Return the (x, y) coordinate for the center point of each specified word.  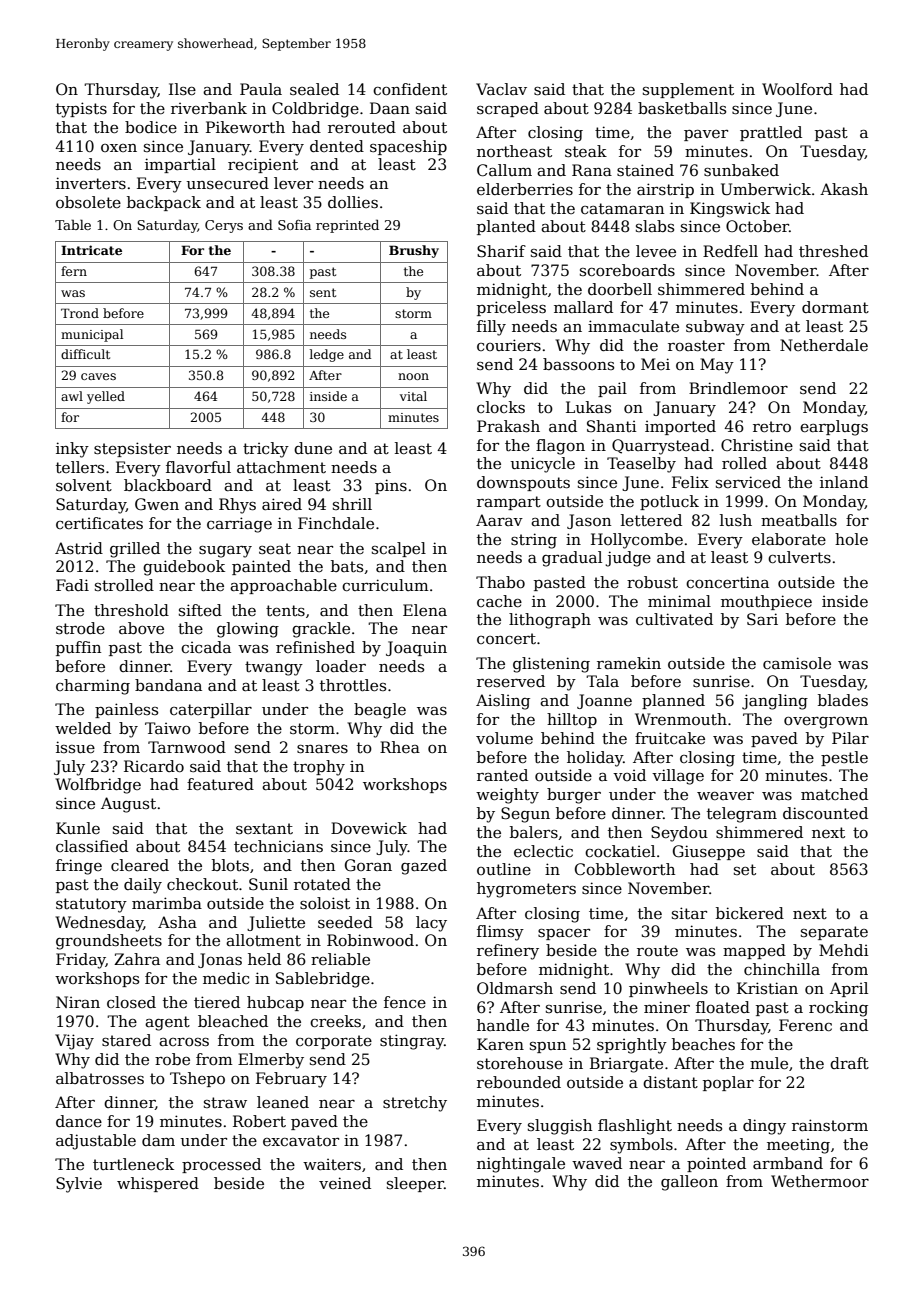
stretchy (415, 1104)
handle (503, 1025)
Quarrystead (661, 447)
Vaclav (501, 89)
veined (345, 1183)
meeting (798, 1146)
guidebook (184, 568)
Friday (81, 961)
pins (391, 486)
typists (81, 110)
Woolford (797, 89)
